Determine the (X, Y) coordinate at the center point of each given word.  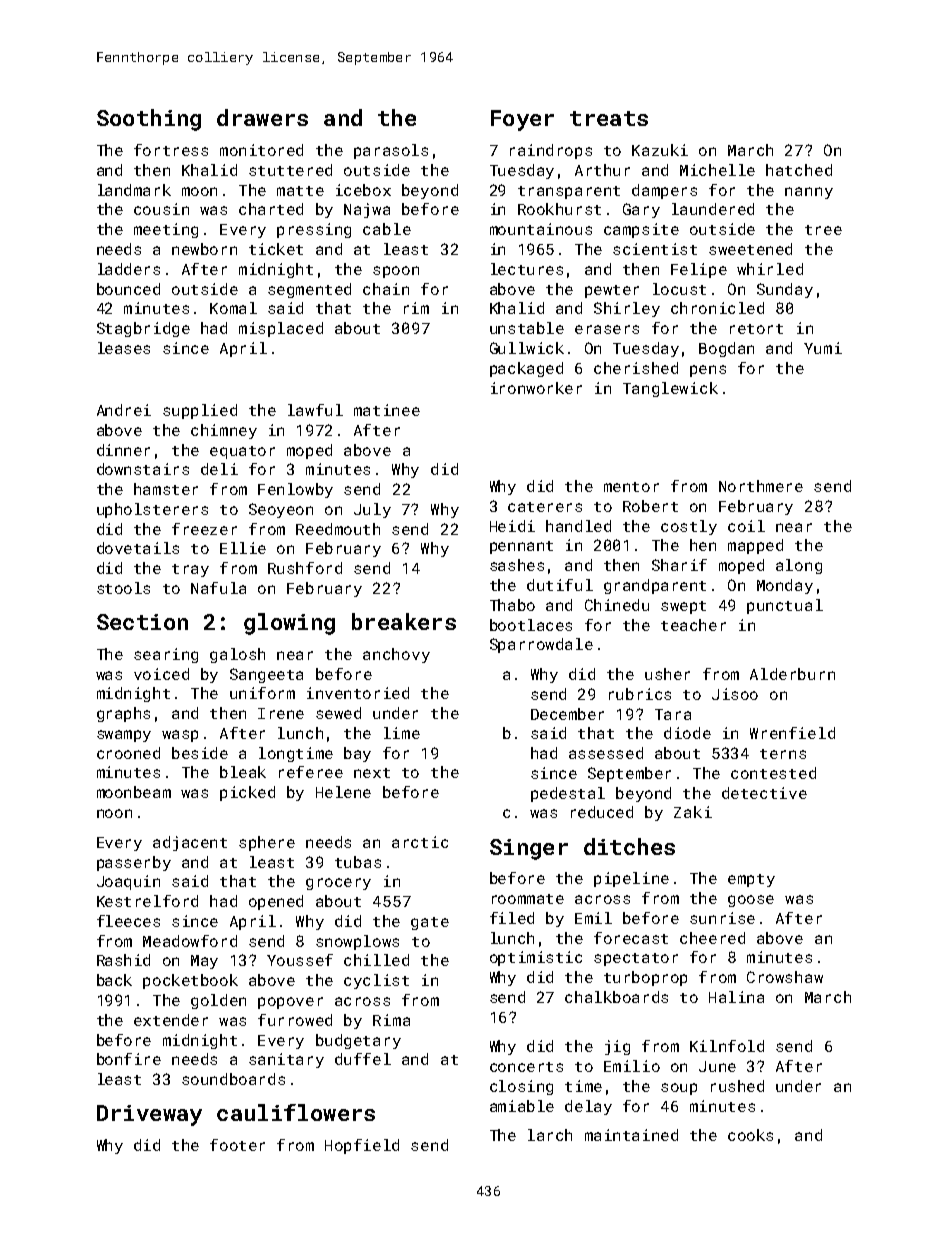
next (372, 773)
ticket (276, 249)
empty (751, 880)
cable (387, 229)
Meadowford (190, 941)
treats (609, 118)
